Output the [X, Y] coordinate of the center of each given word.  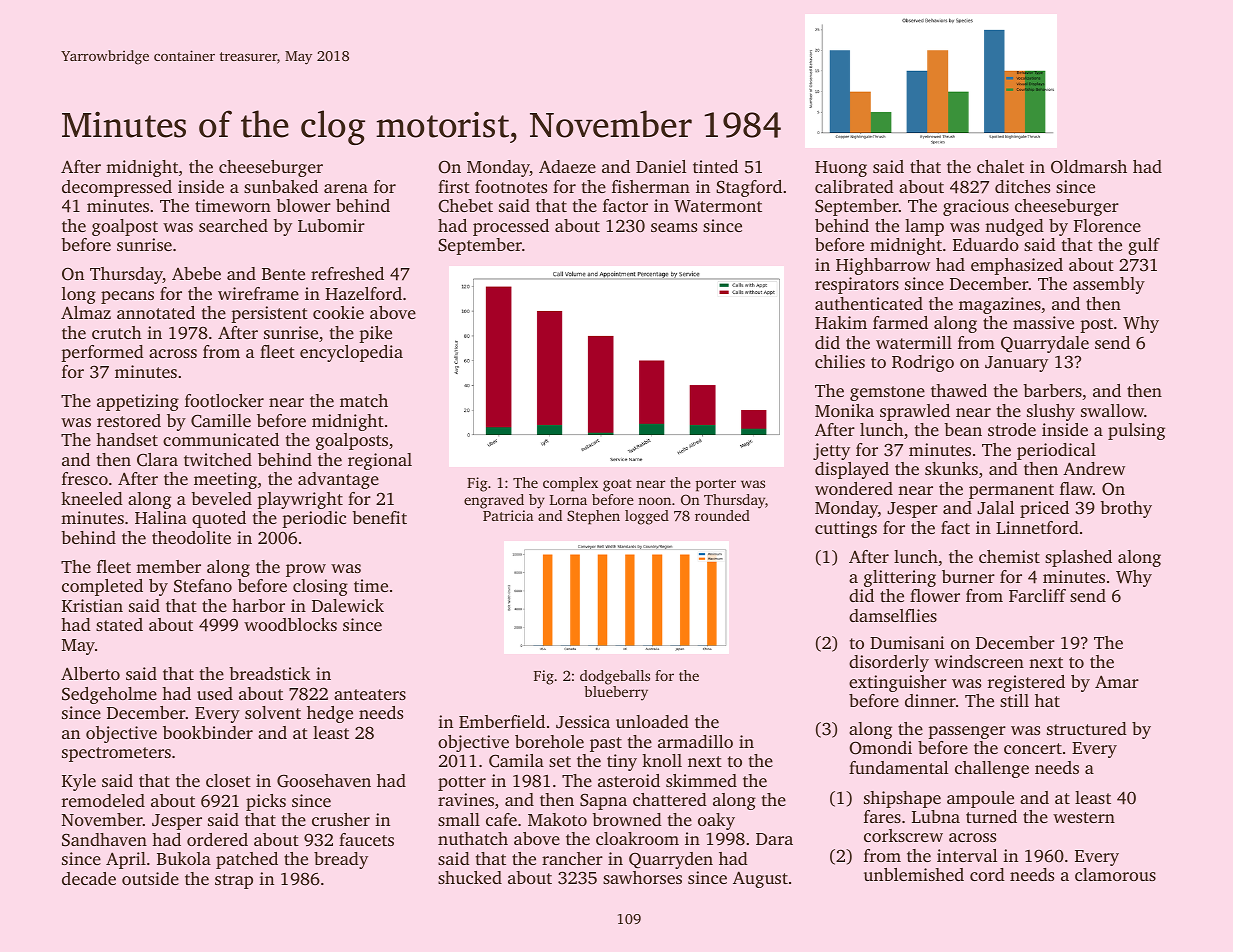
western [1084, 817]
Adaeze [567, 166]
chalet [1000, 166]
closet [228, 780]
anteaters [370, 694]
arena [346, 188]
